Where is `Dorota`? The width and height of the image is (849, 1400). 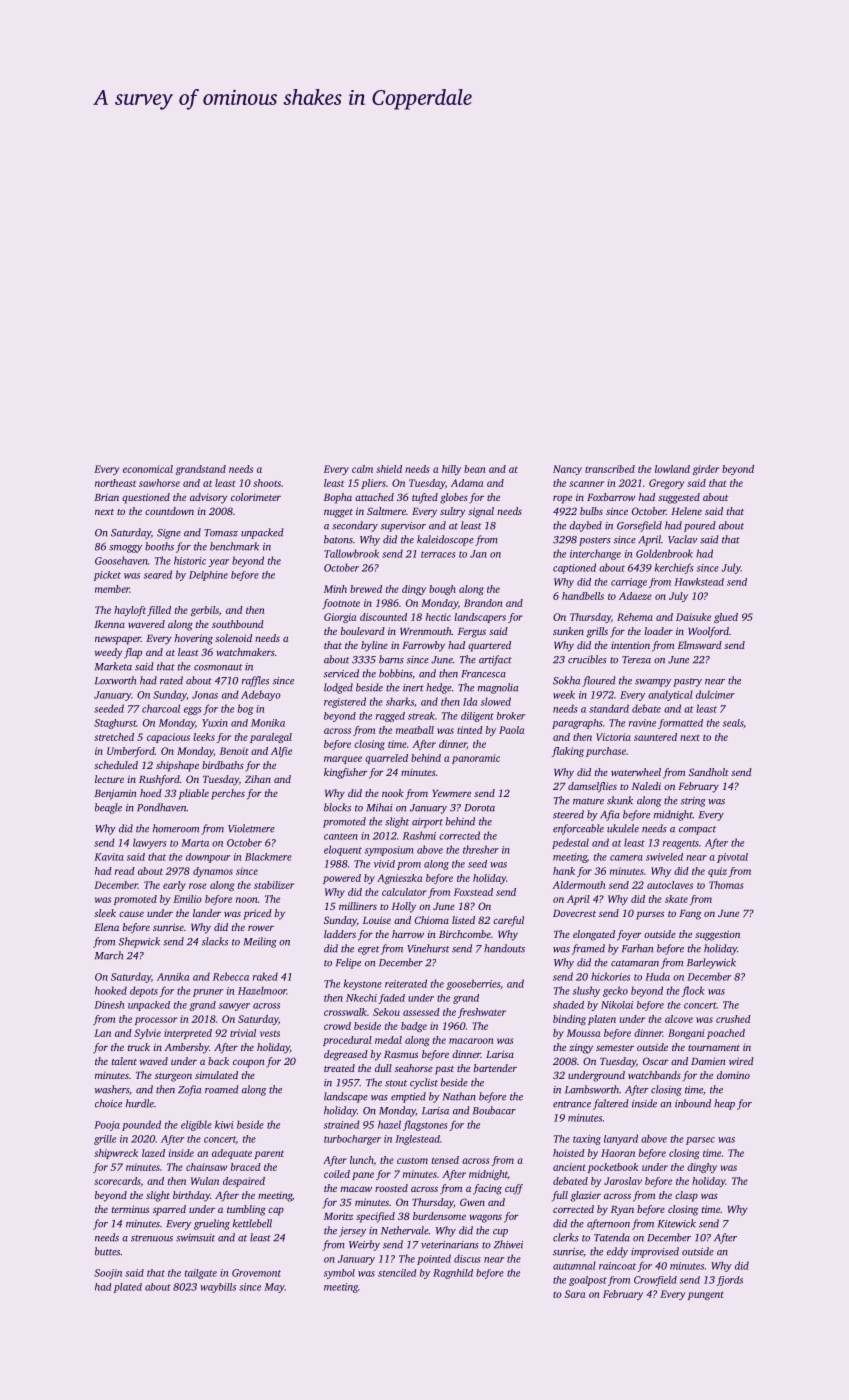
Dorota is located at coordinates (480, 808).
